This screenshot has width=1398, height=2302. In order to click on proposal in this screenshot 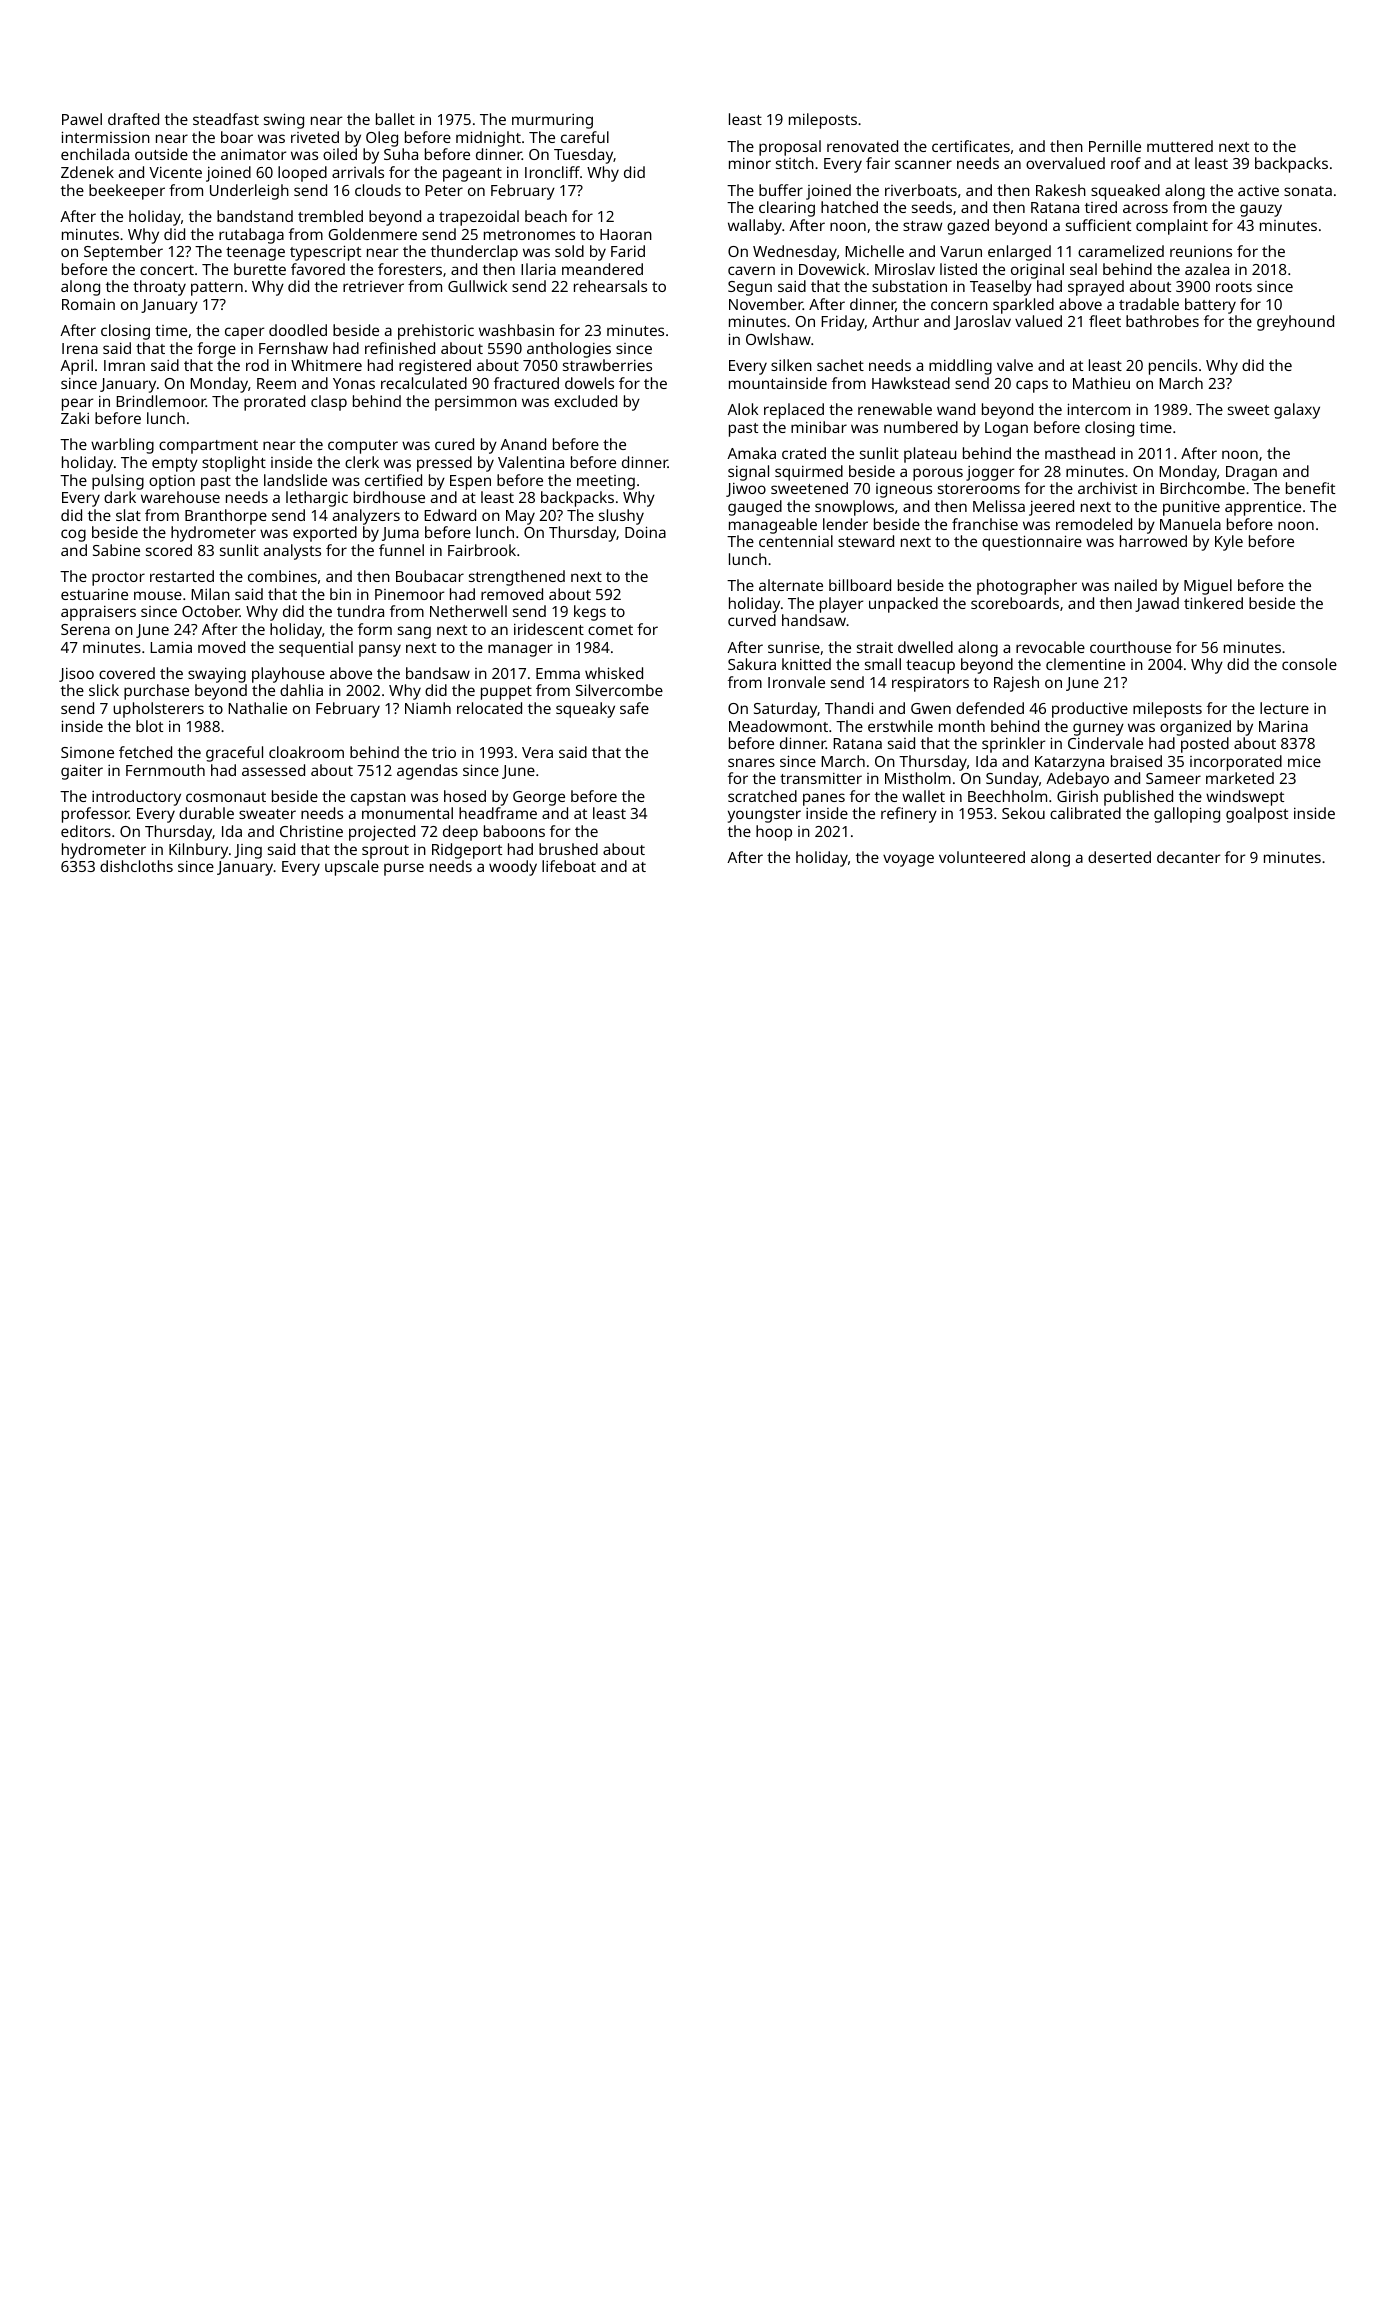, I will do `click(790, 148)`.
